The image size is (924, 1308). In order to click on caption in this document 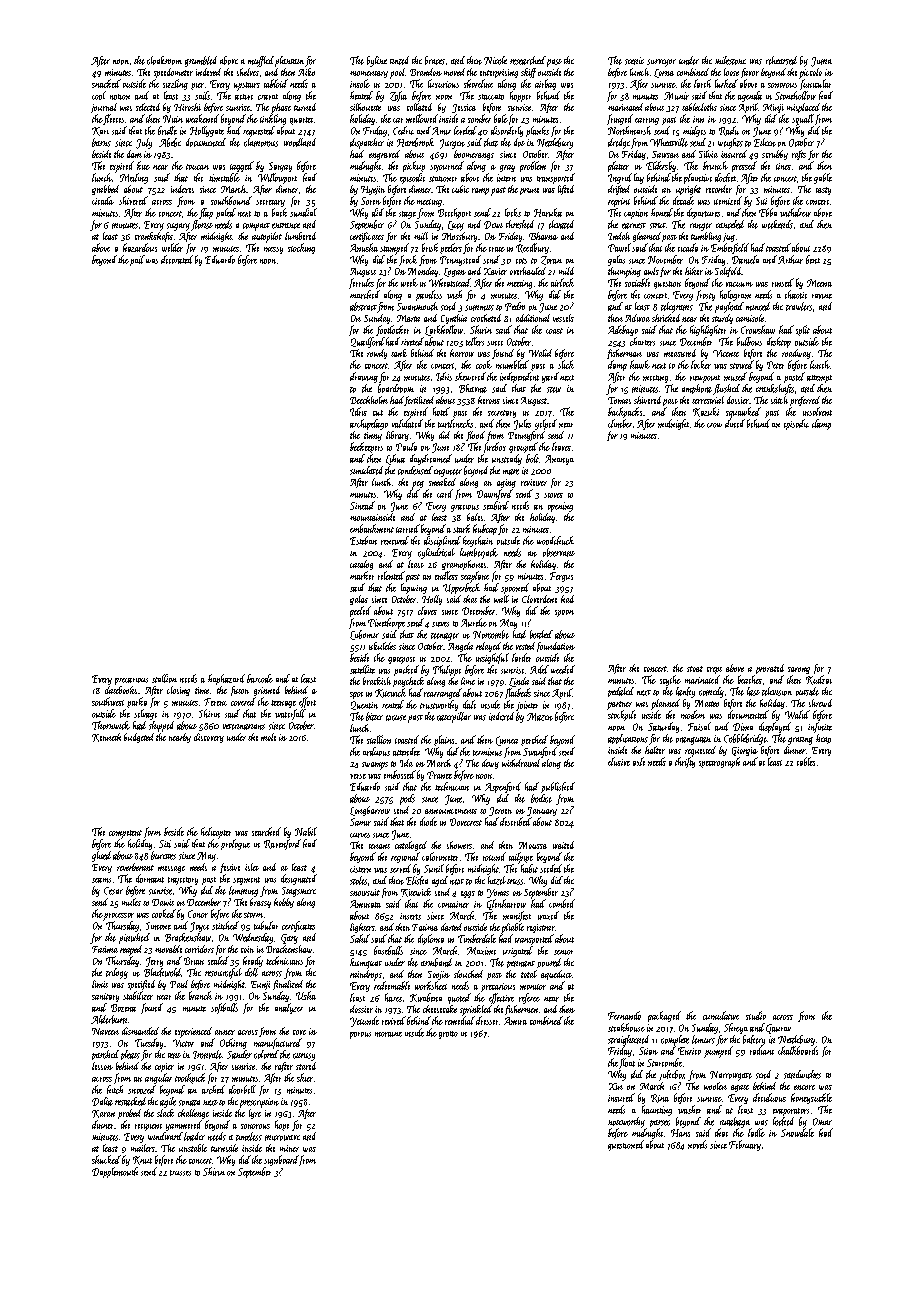, I will do `click(636, 214)`.
